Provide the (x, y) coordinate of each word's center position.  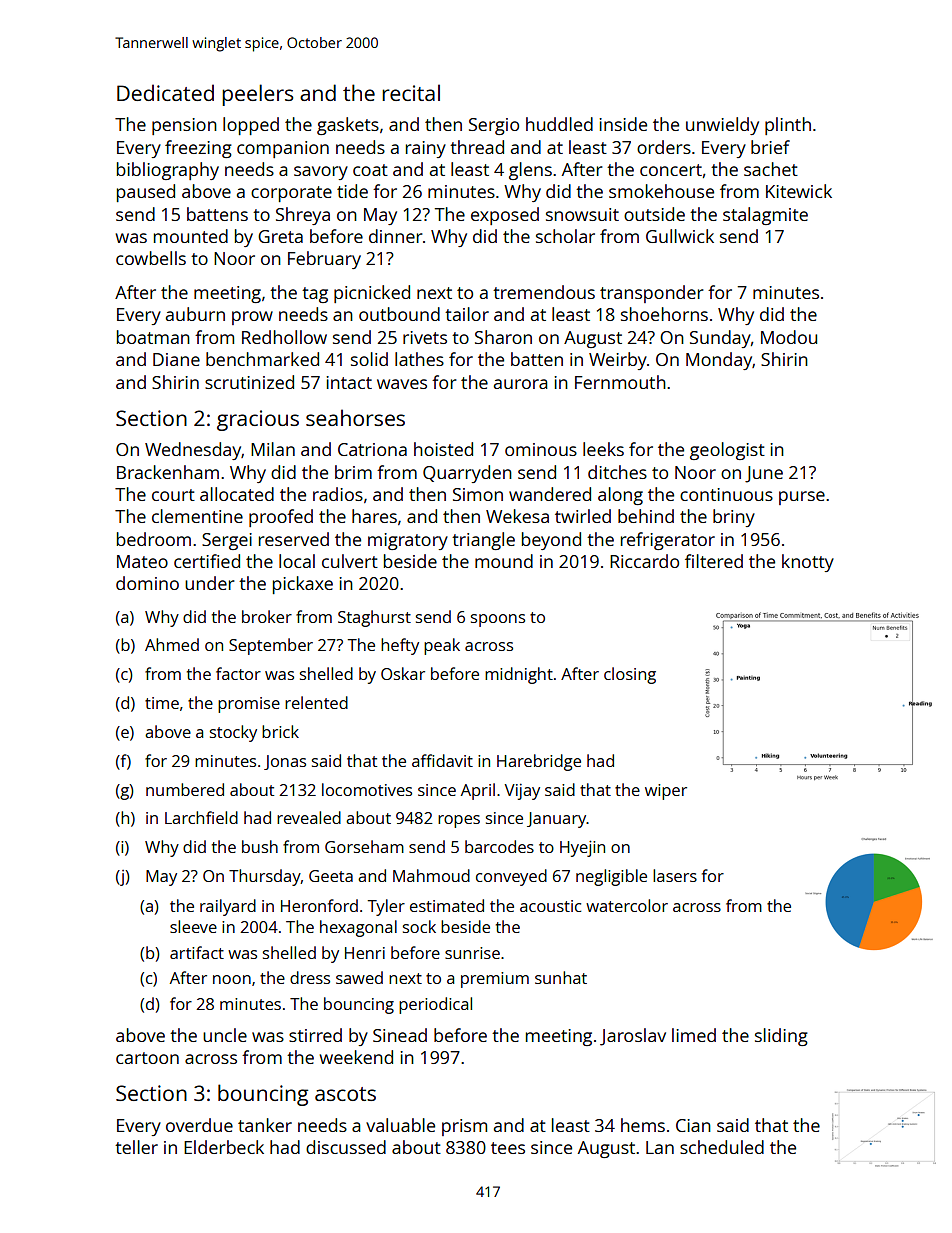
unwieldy (722, 126)
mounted (191, 236)
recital (411, 92)
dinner (395, 236)
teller (136, 1147)
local (297, 561)
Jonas (285, 762)
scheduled (722, 1147)
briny (734, 518)
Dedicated (165, 92)
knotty (808, 563)
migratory (408, 541)
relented (316, 702)
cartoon (147, 1058)
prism (464, 1127)
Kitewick (799, 191)
